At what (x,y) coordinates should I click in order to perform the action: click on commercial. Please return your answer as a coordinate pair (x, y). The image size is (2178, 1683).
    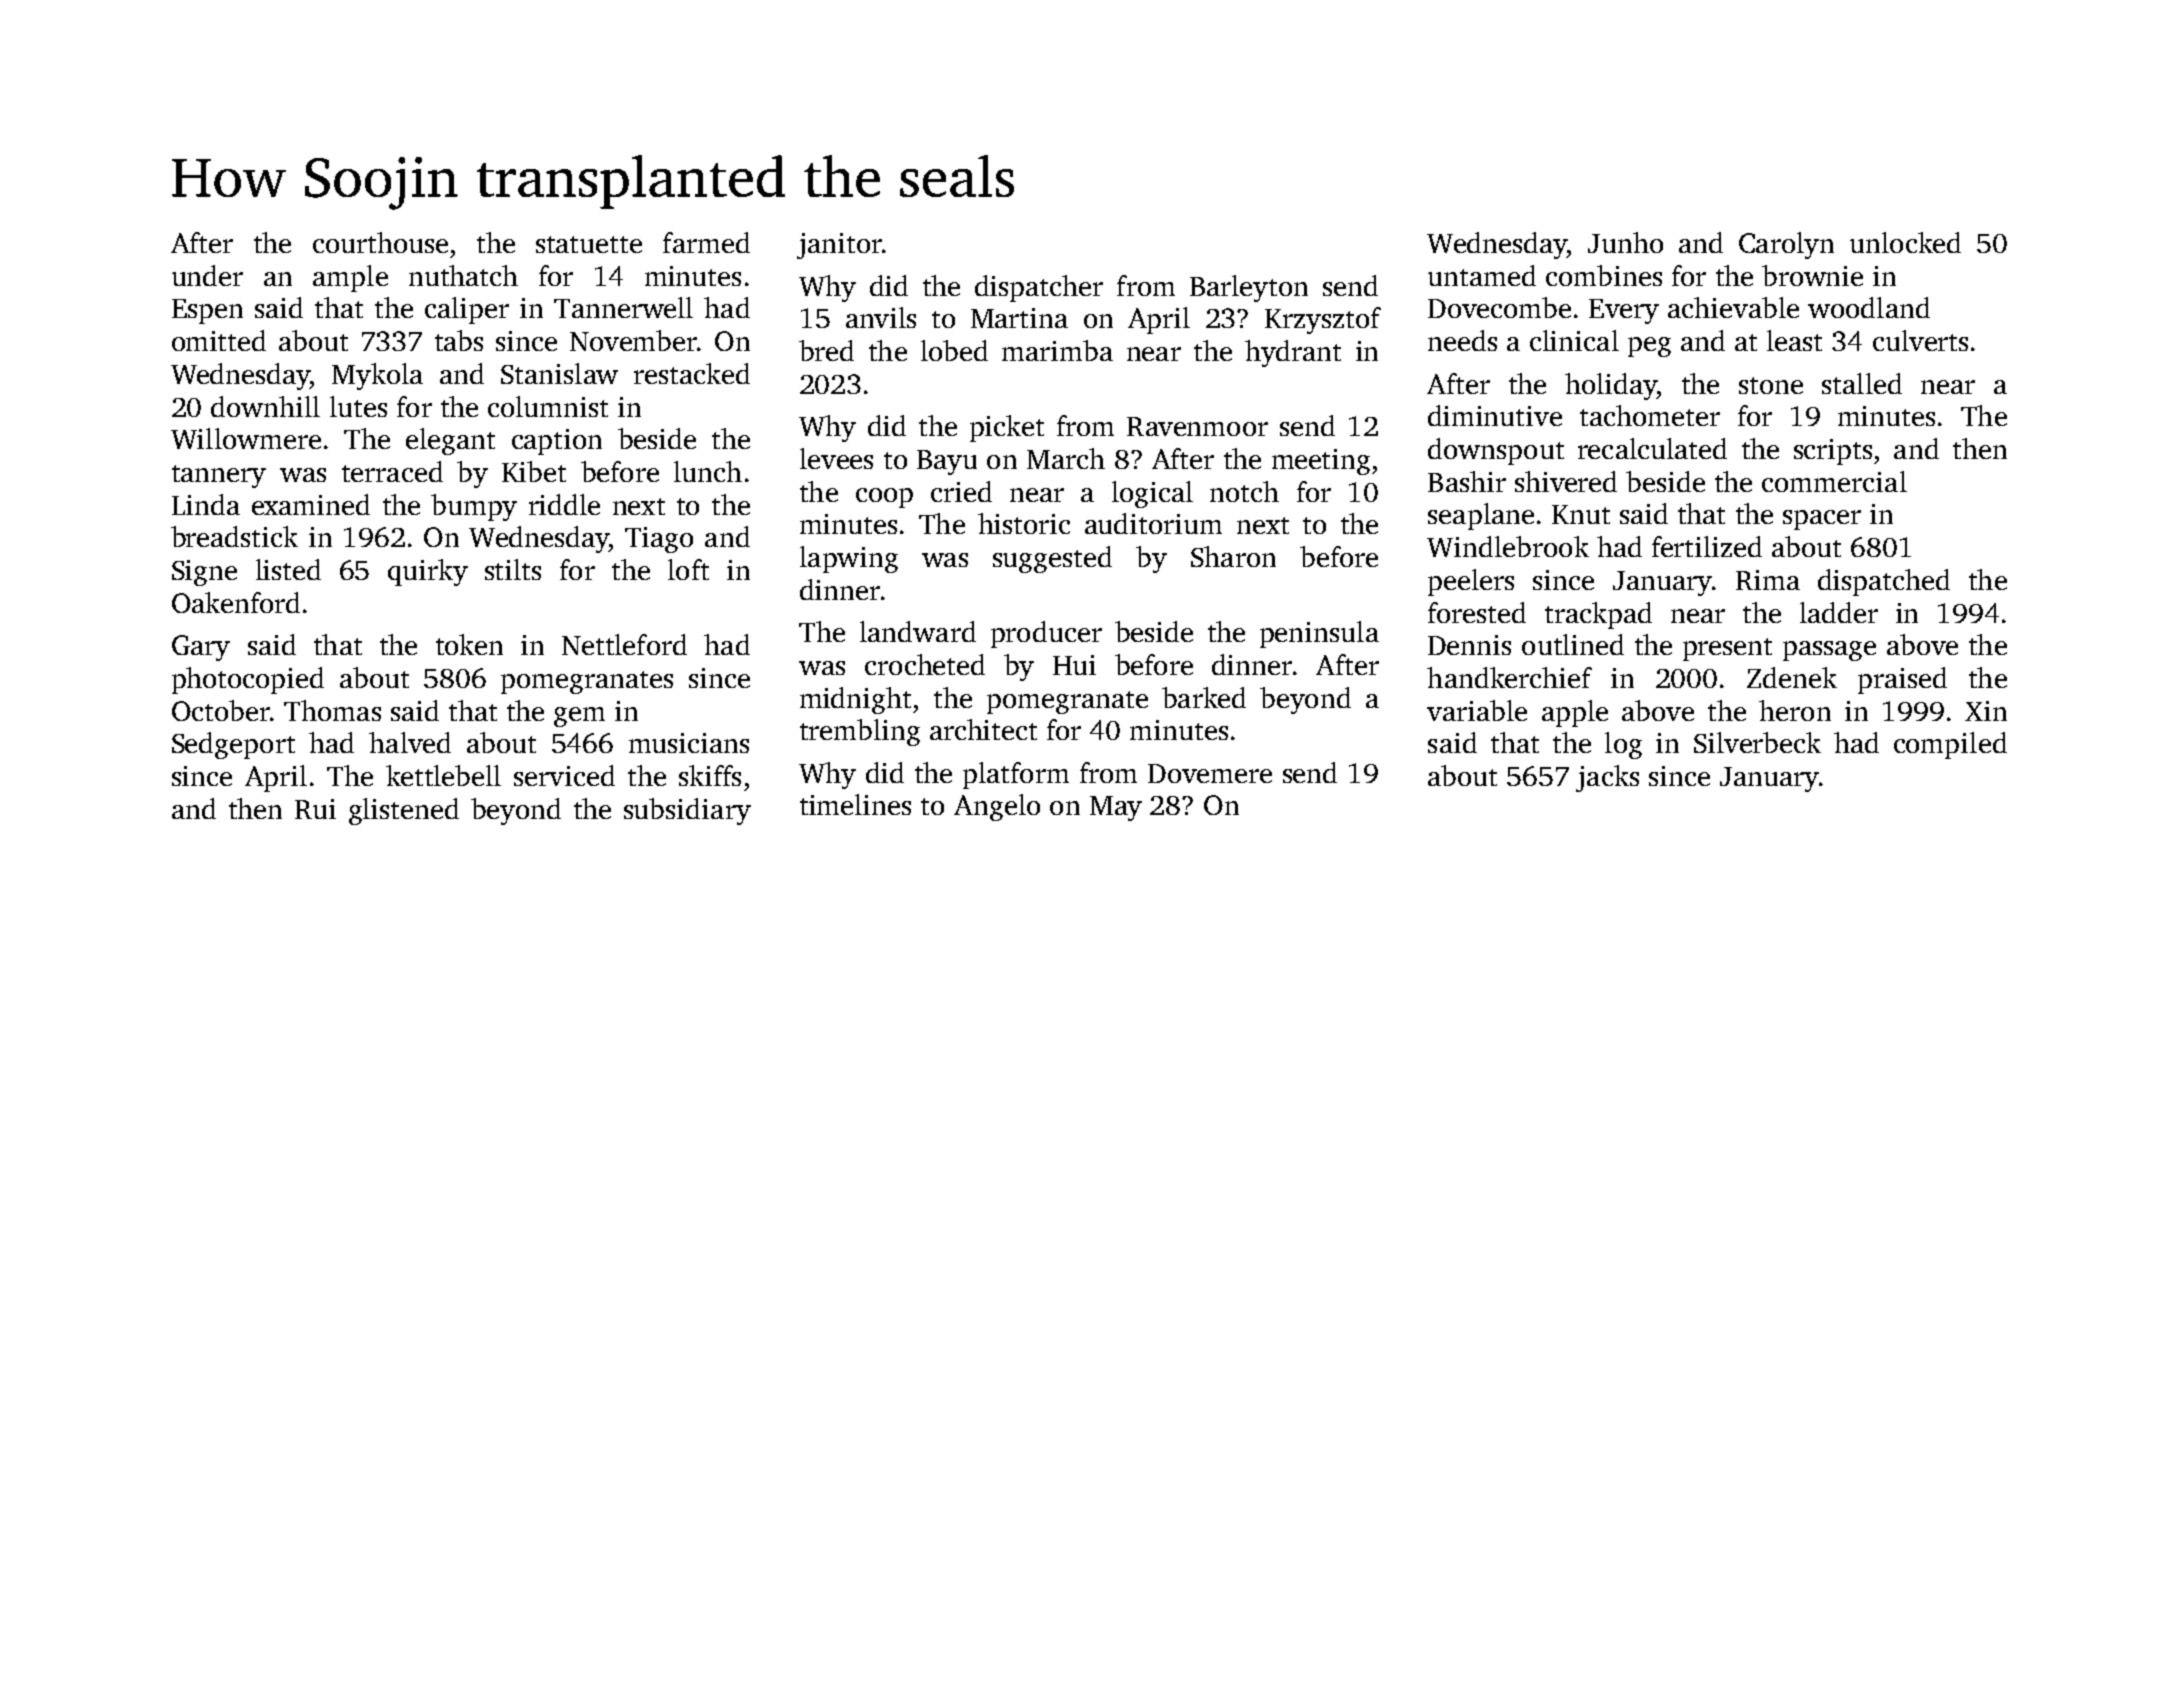
    Looking at the image, I should click on (1834, 481).
